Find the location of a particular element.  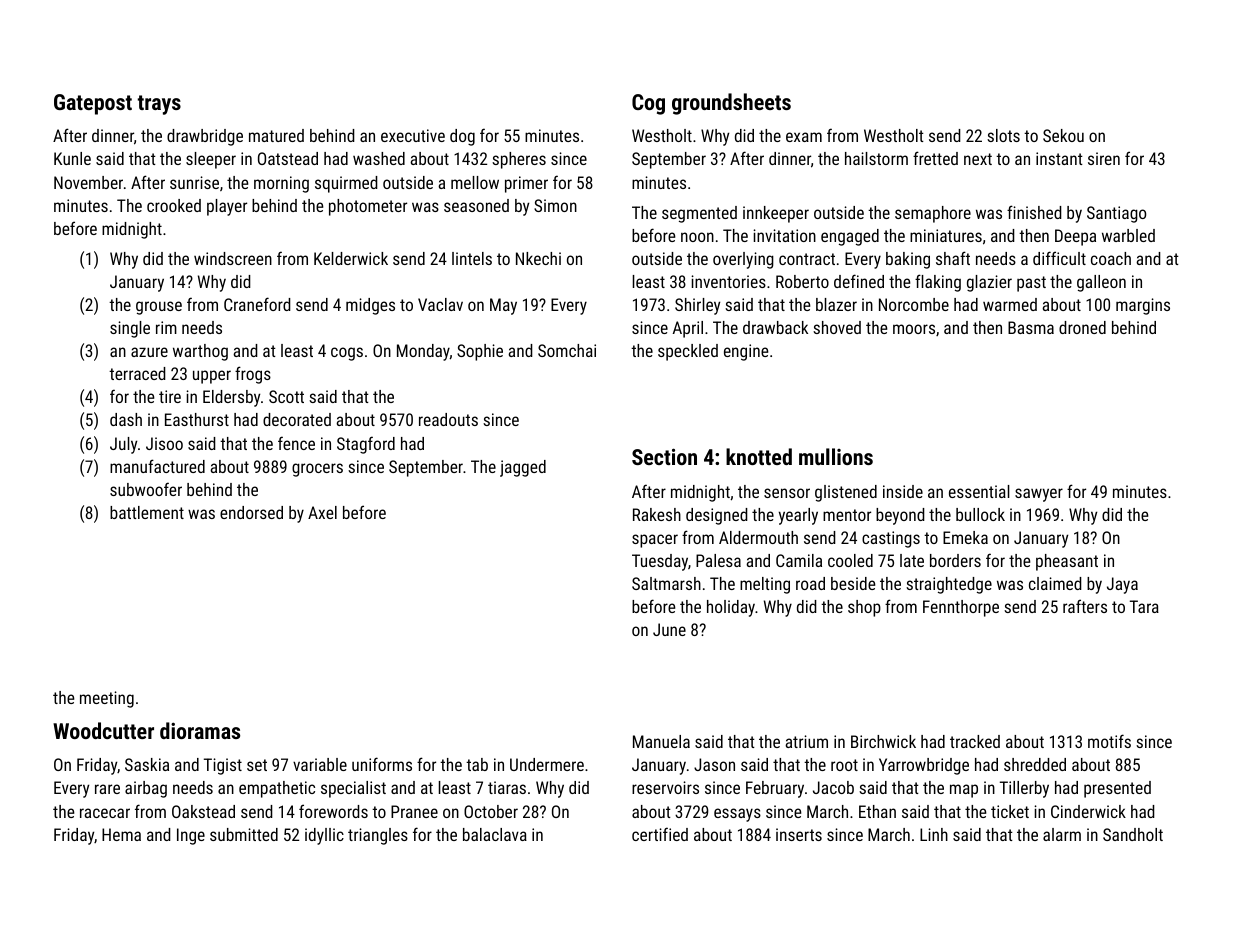

Saltmarsh is located at coordinates (666, 583).
